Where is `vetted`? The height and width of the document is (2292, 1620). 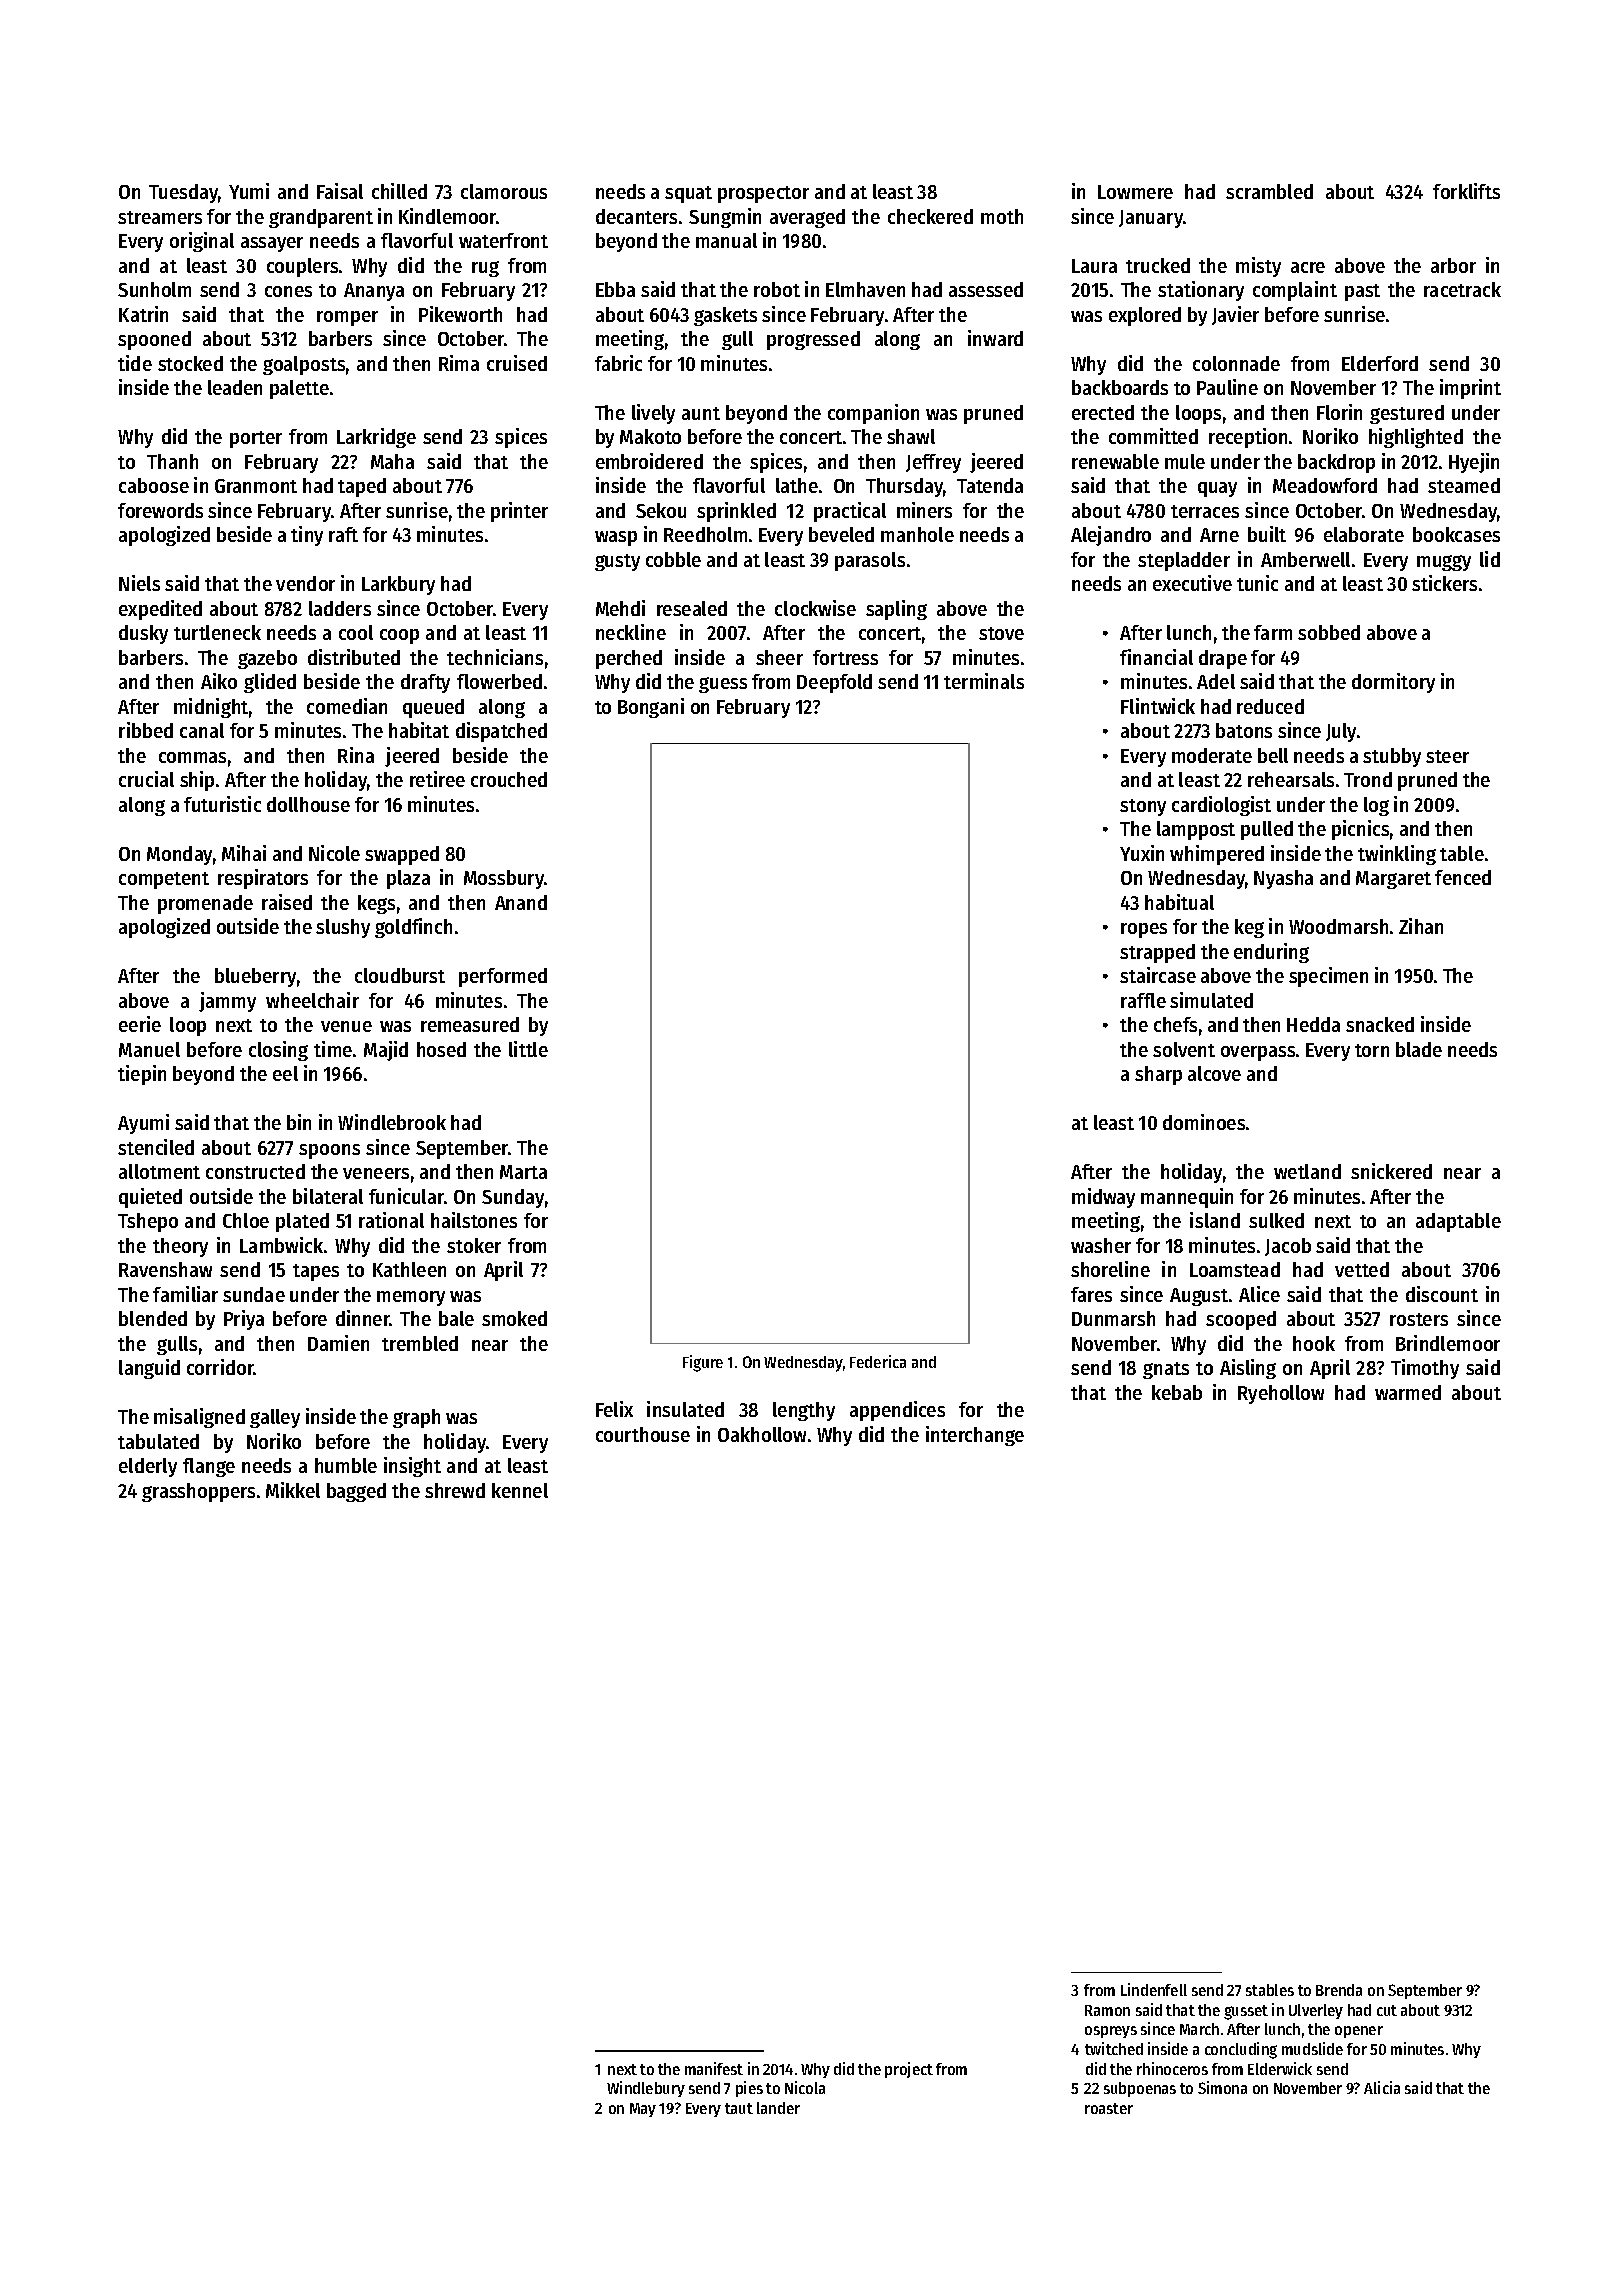
vetted is located at coordinates (1362, 1269).
